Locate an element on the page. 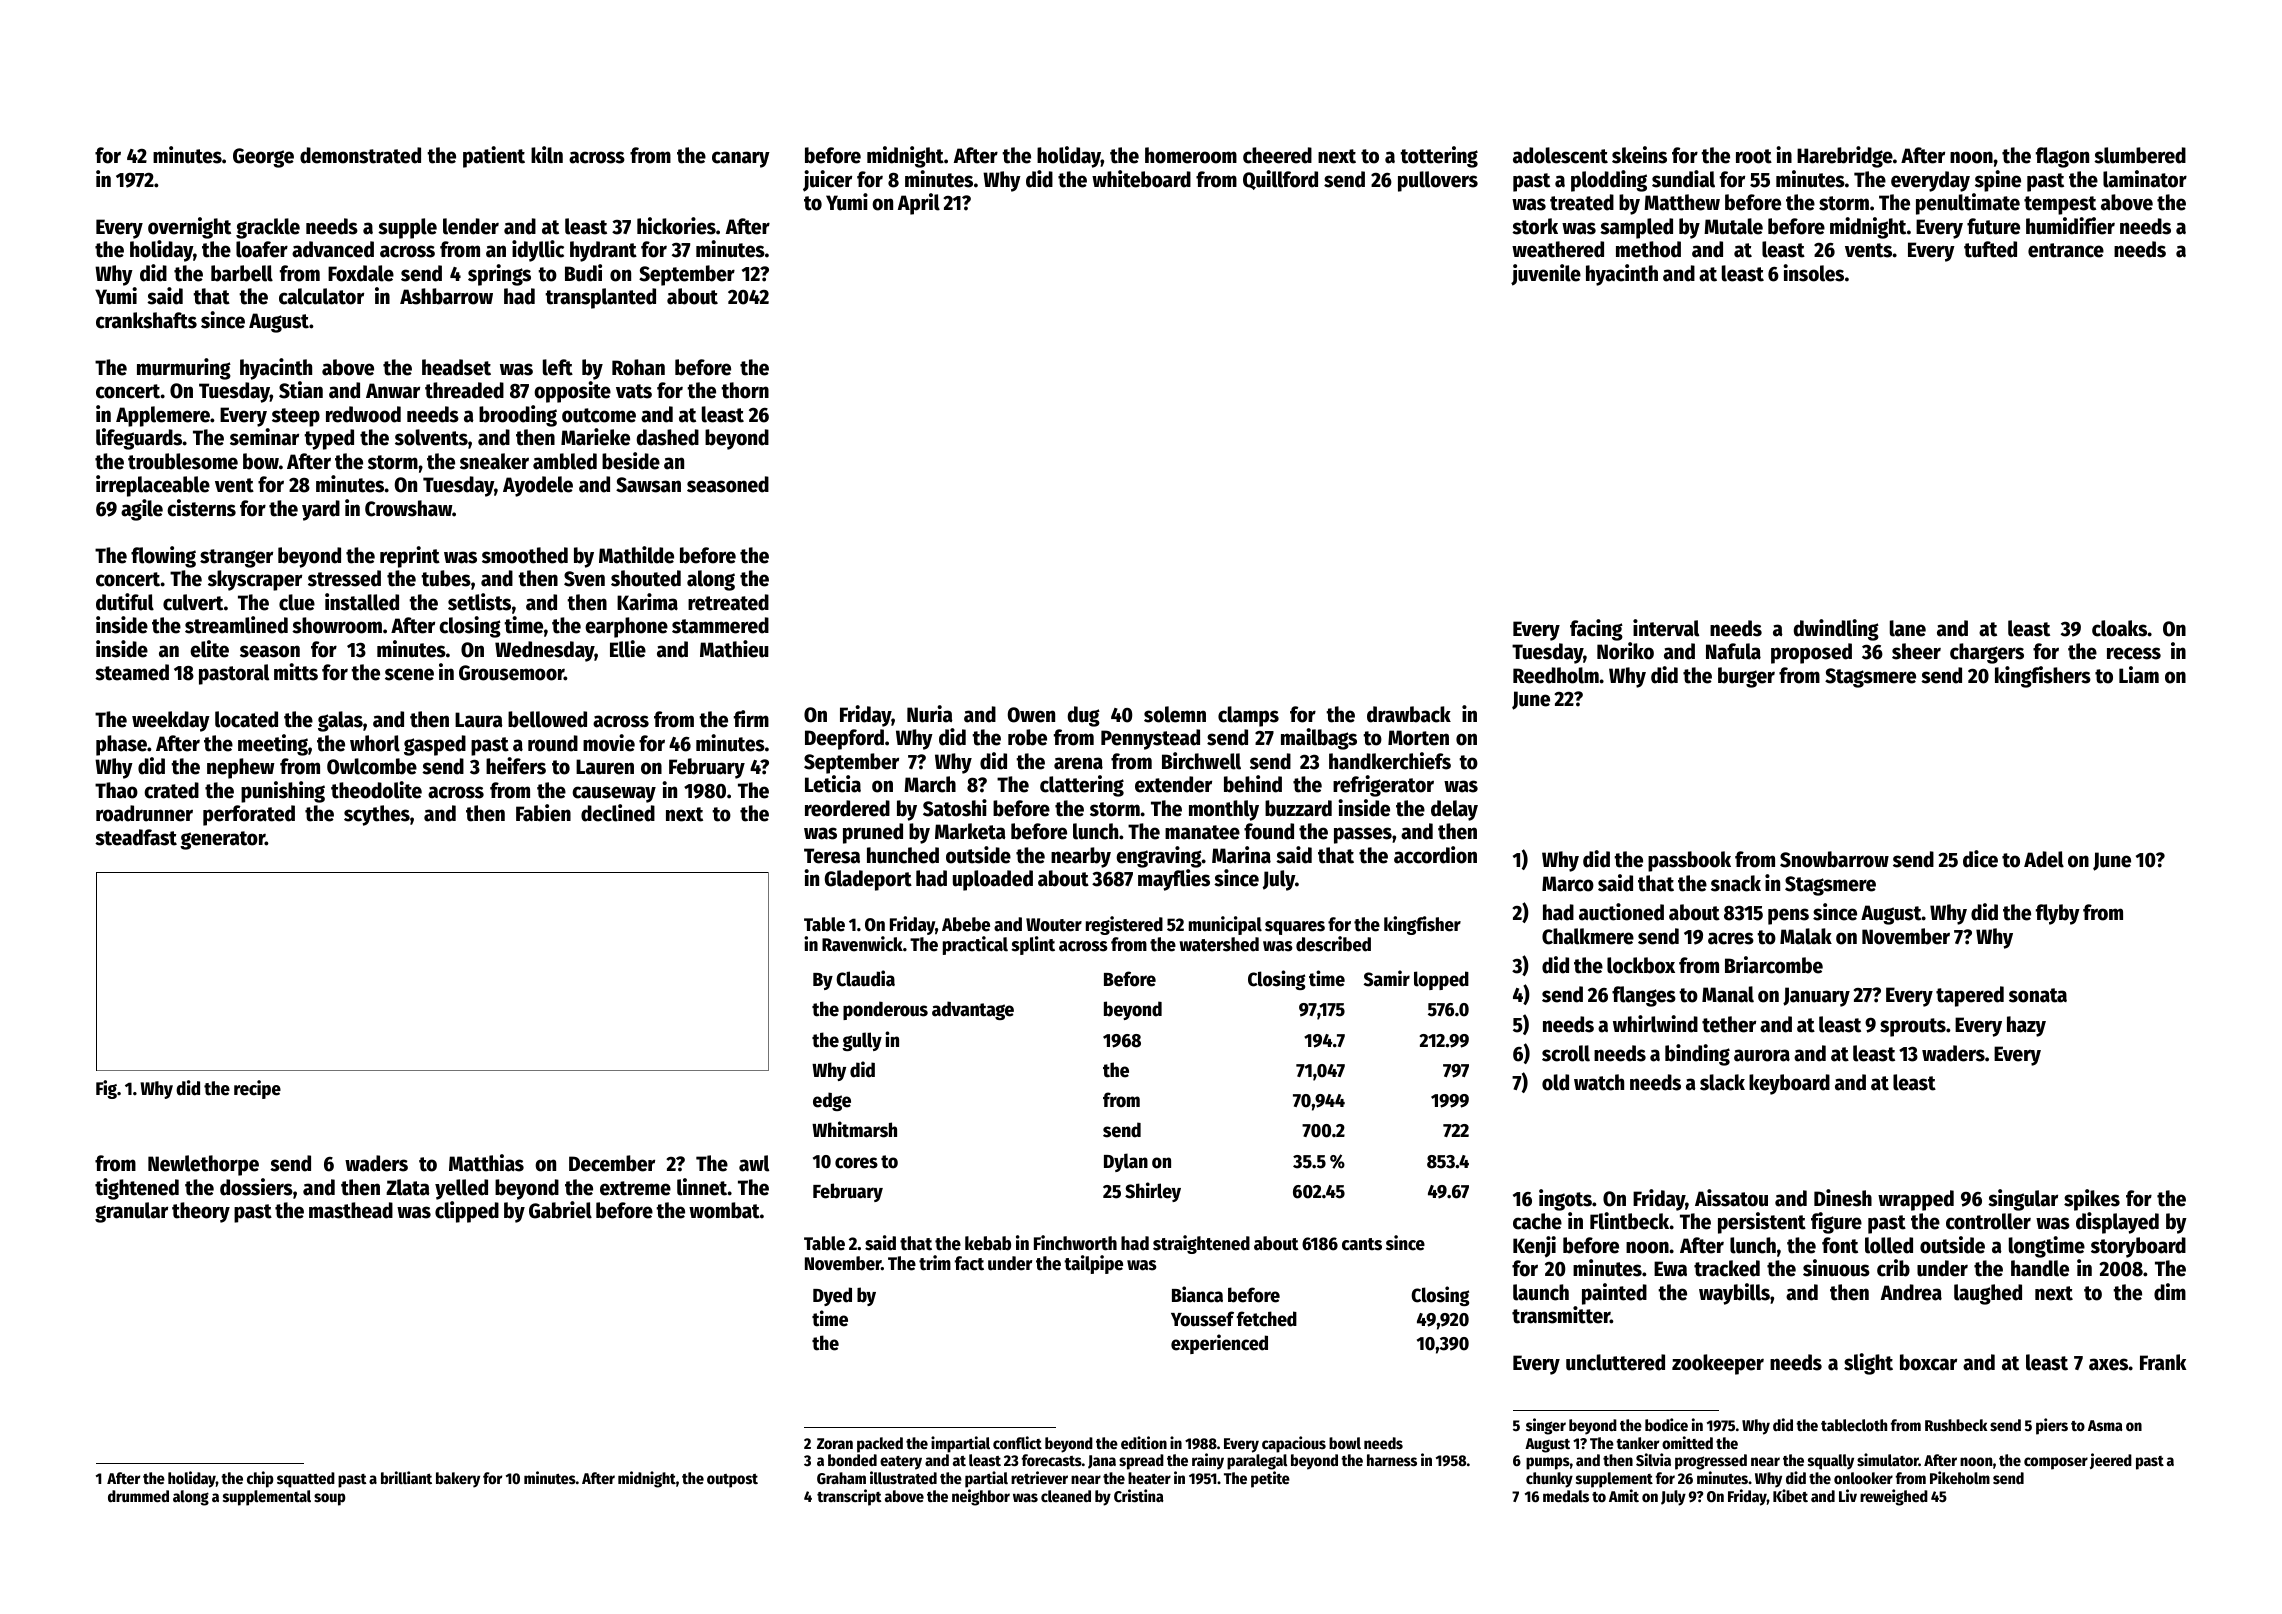  handle is located at coordinates (2040, 1268).
